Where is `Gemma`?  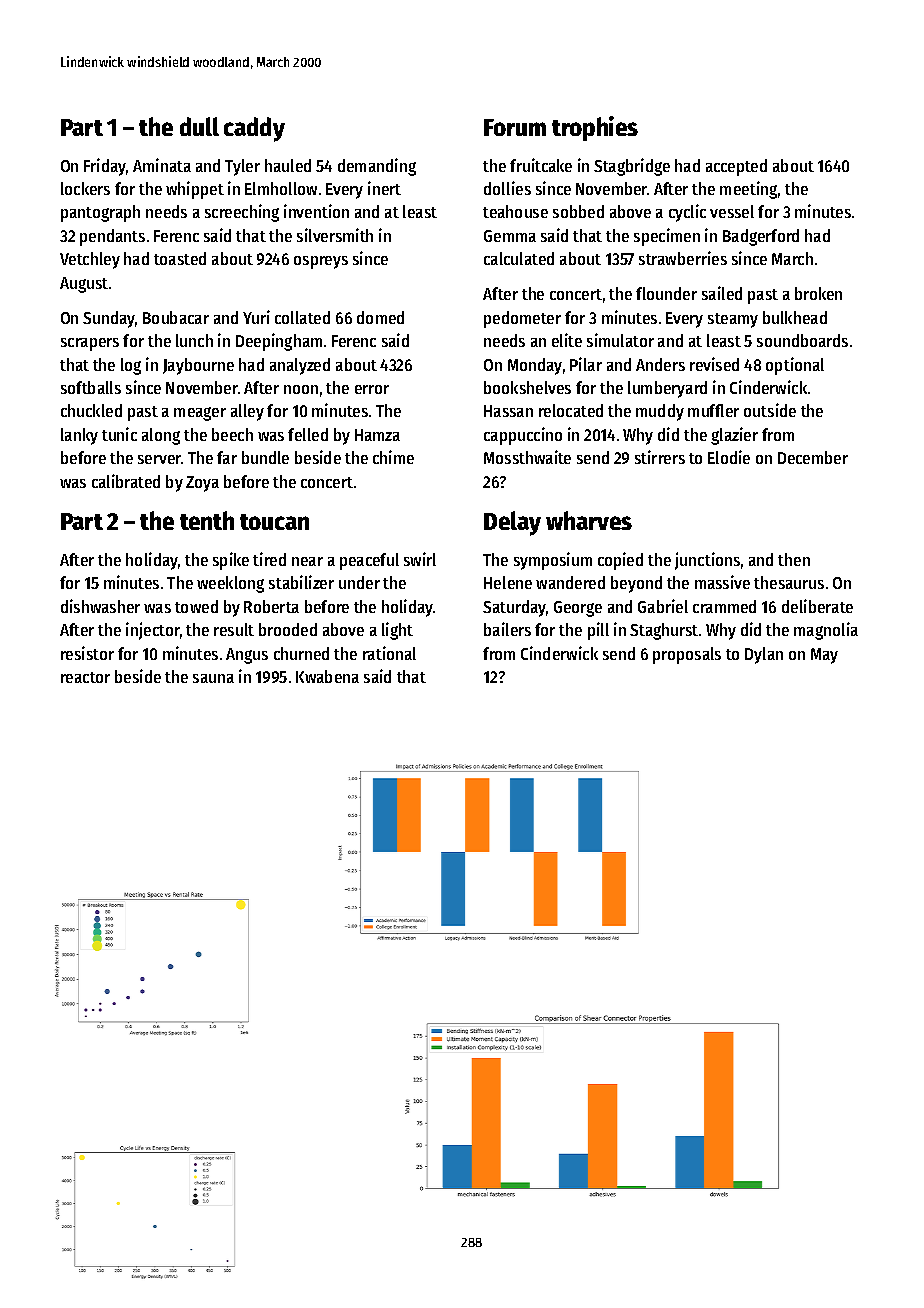
Gemma is located at coordinates (510, 236).
